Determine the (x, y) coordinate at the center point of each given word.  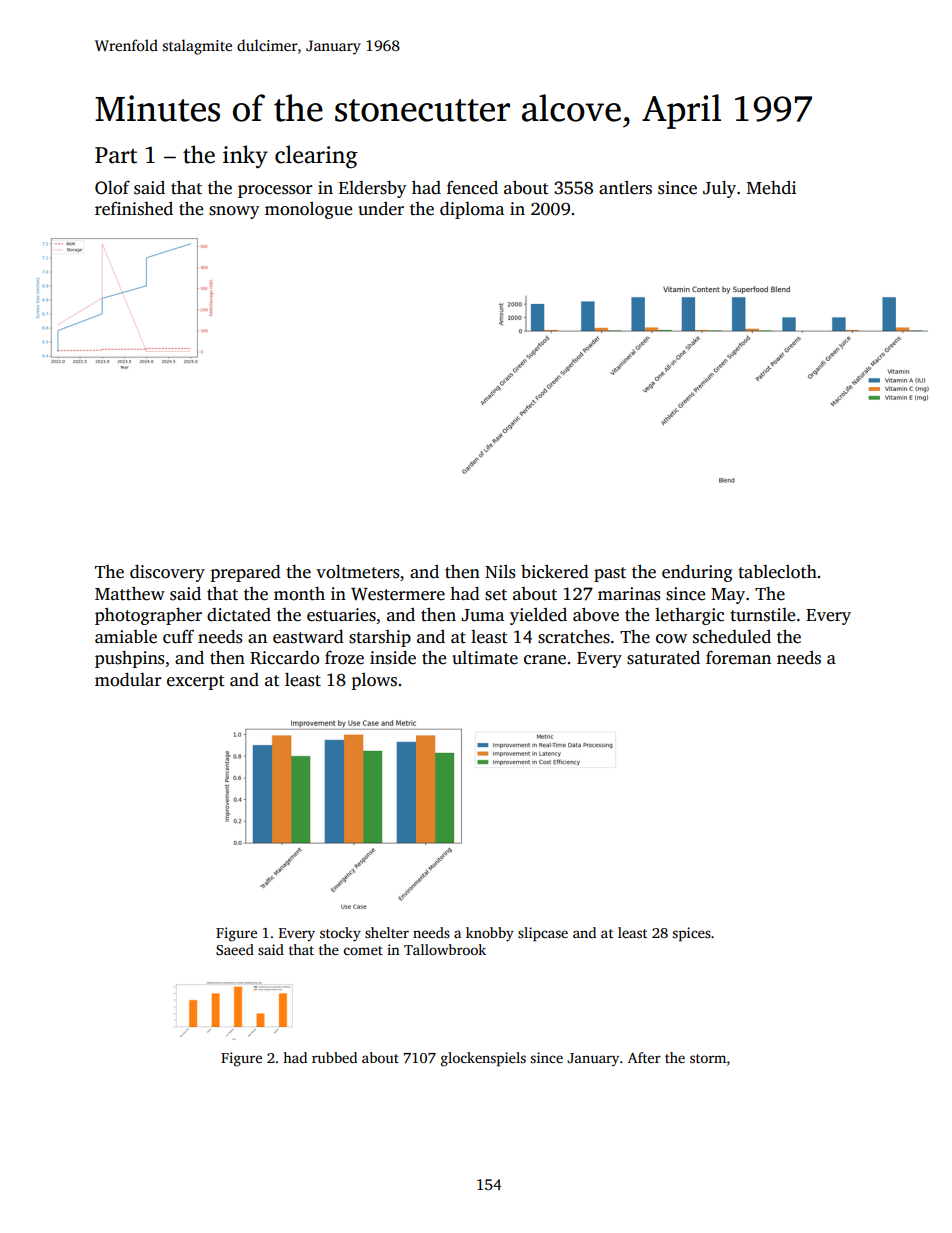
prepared (246, 573)
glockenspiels (483, 1059)
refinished (134, 208)
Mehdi (771, 188)
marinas (629, 594)
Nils (500, 572)
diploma (472, 210)
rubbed (334, 1057)
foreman (738, 658)
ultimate (485, 658)
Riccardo (284, 657)
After (644, 1057)
